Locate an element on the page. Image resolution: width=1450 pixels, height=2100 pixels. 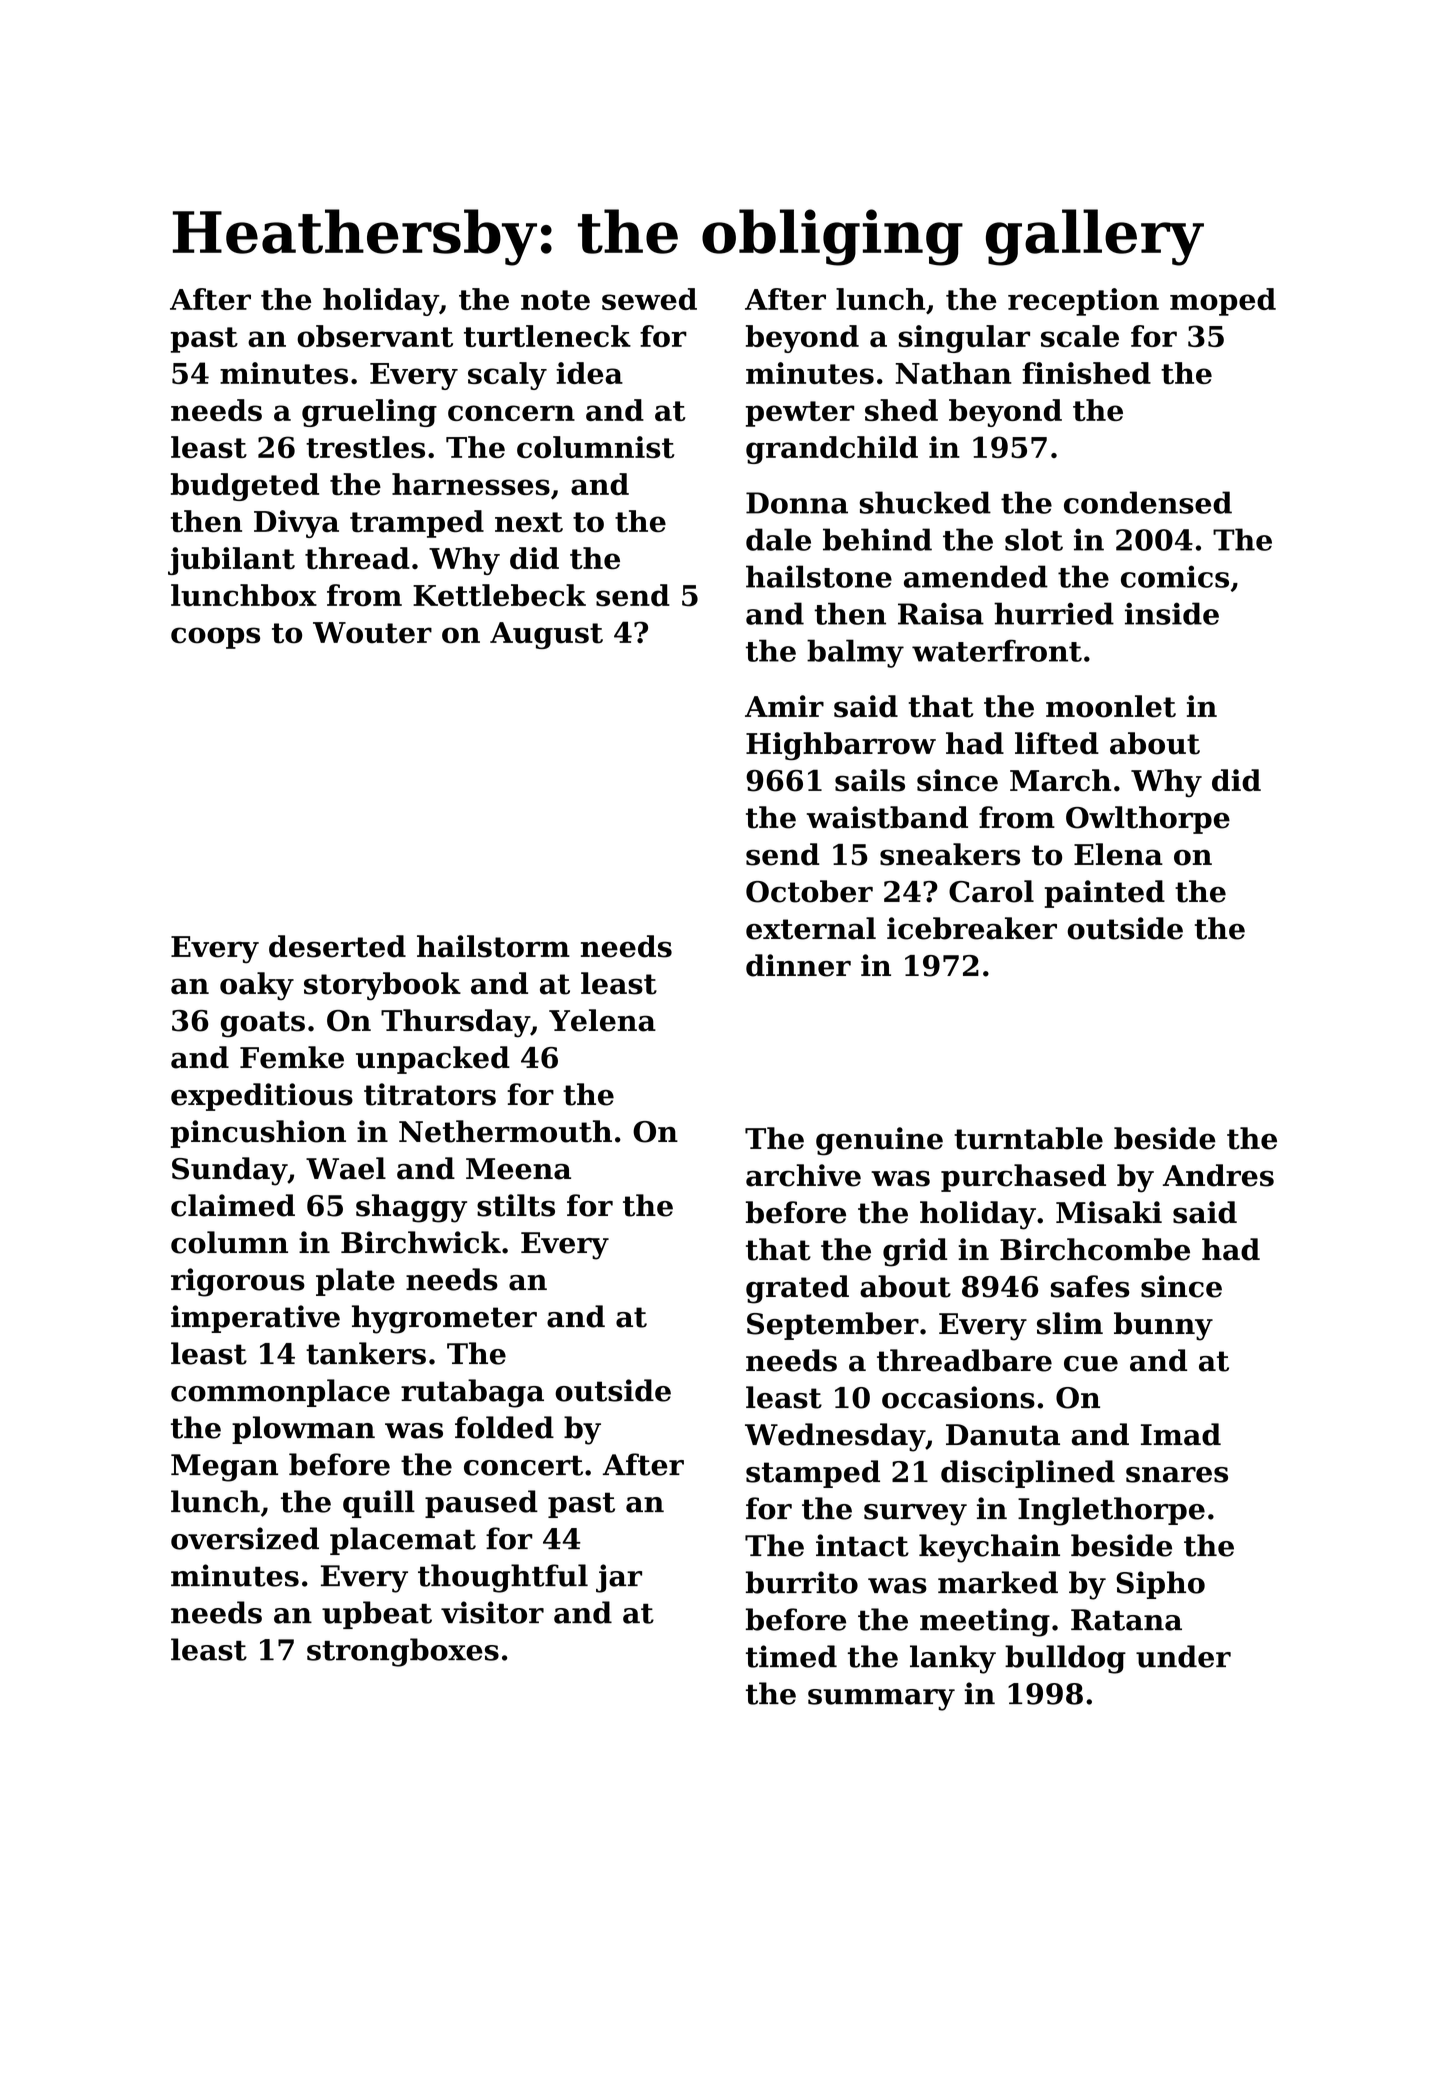
oversized is located at coordinates (245, 1538).
